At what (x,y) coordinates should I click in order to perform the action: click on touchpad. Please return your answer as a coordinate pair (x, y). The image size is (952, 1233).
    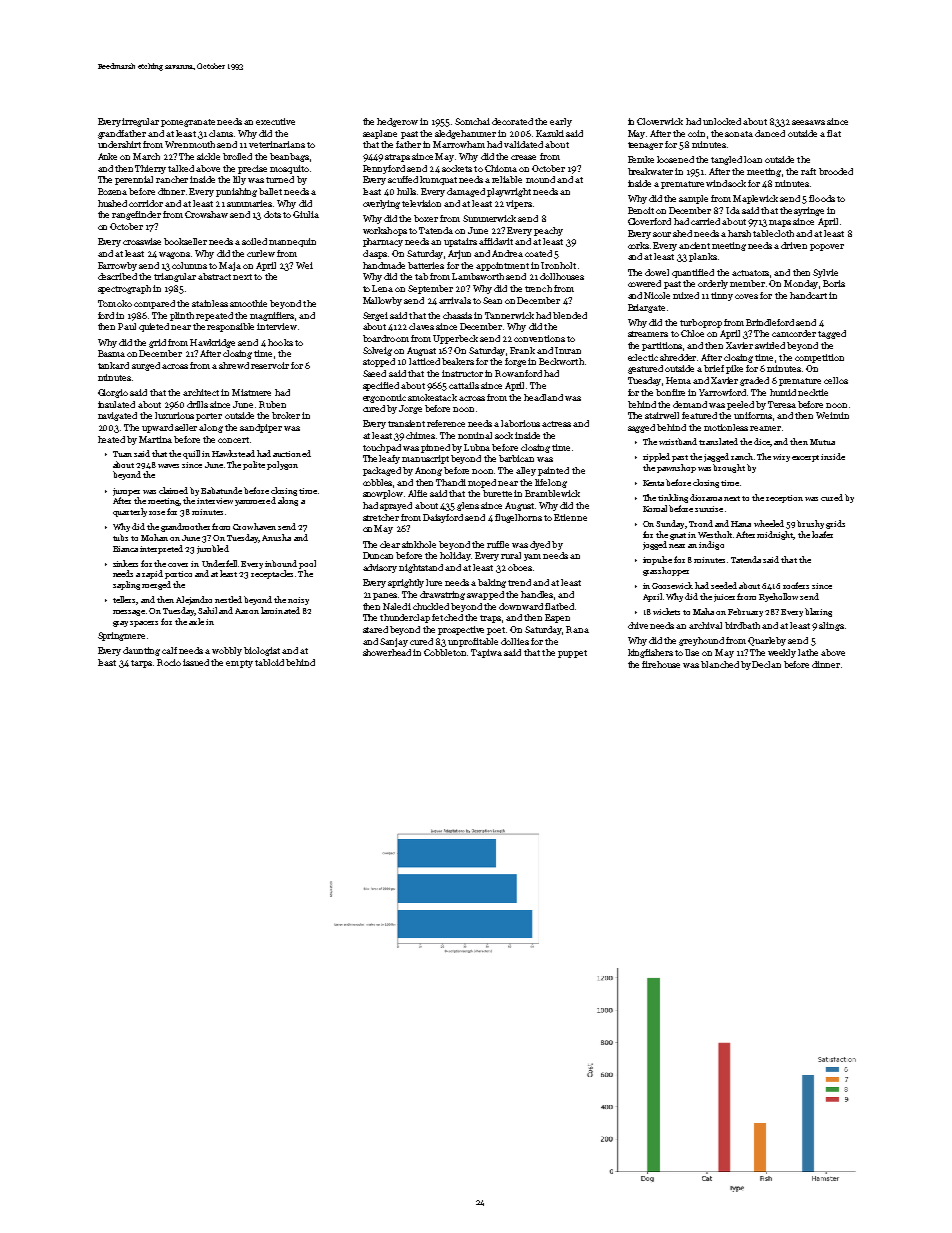
    Looking at the image, I should click on (382, 448).
